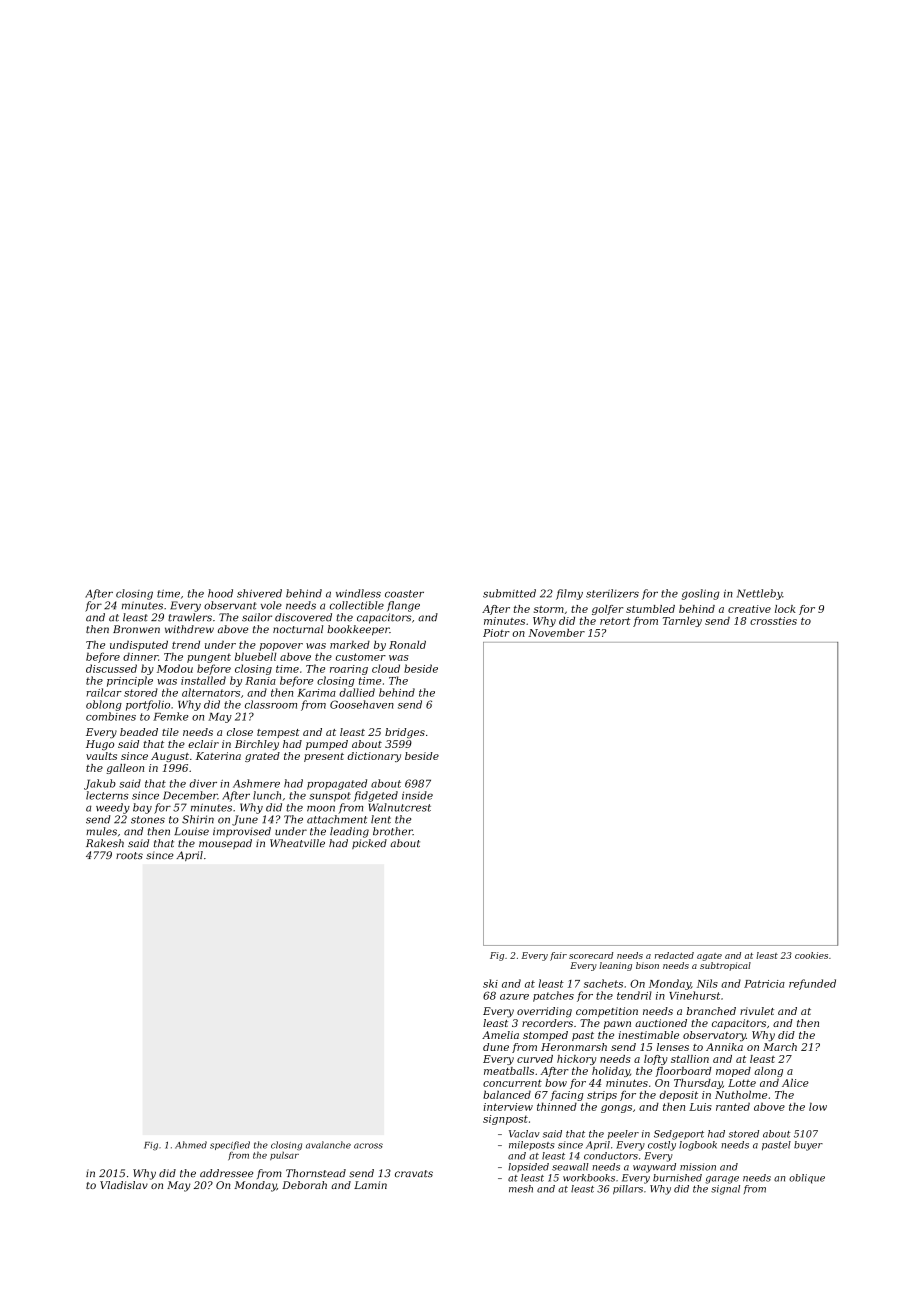 The width and height of the image is (924, 1308). Describe the element at coordinates (262, 757) in the image. I see `grated` at that location.
